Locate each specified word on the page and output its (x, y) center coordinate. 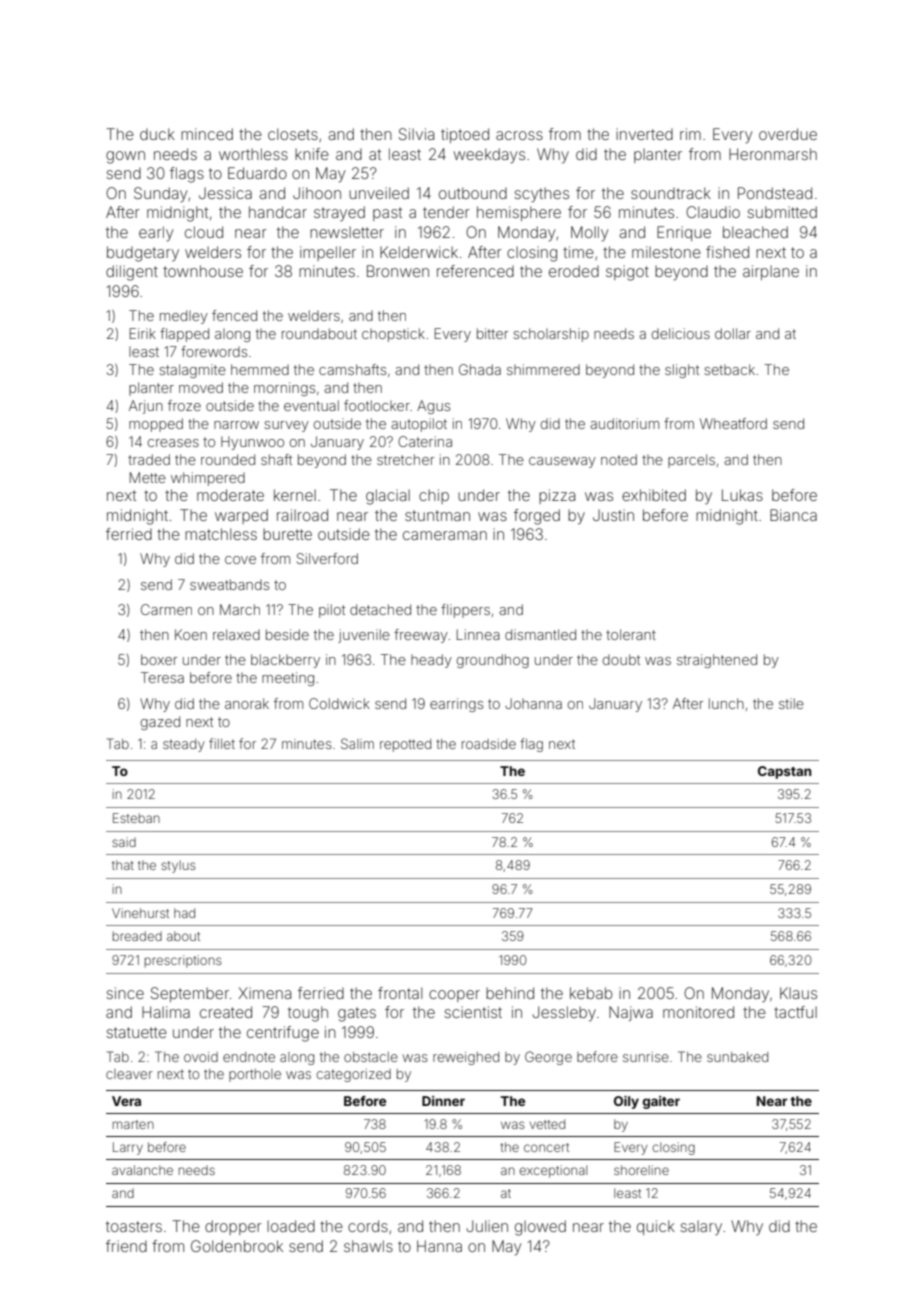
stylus (178, 866)
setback (729, 369)
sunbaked (737, 1057)
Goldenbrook (237, 1246)
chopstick (393, 335)
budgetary (143, 254)
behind (510, 993)
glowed (540, 1228)
